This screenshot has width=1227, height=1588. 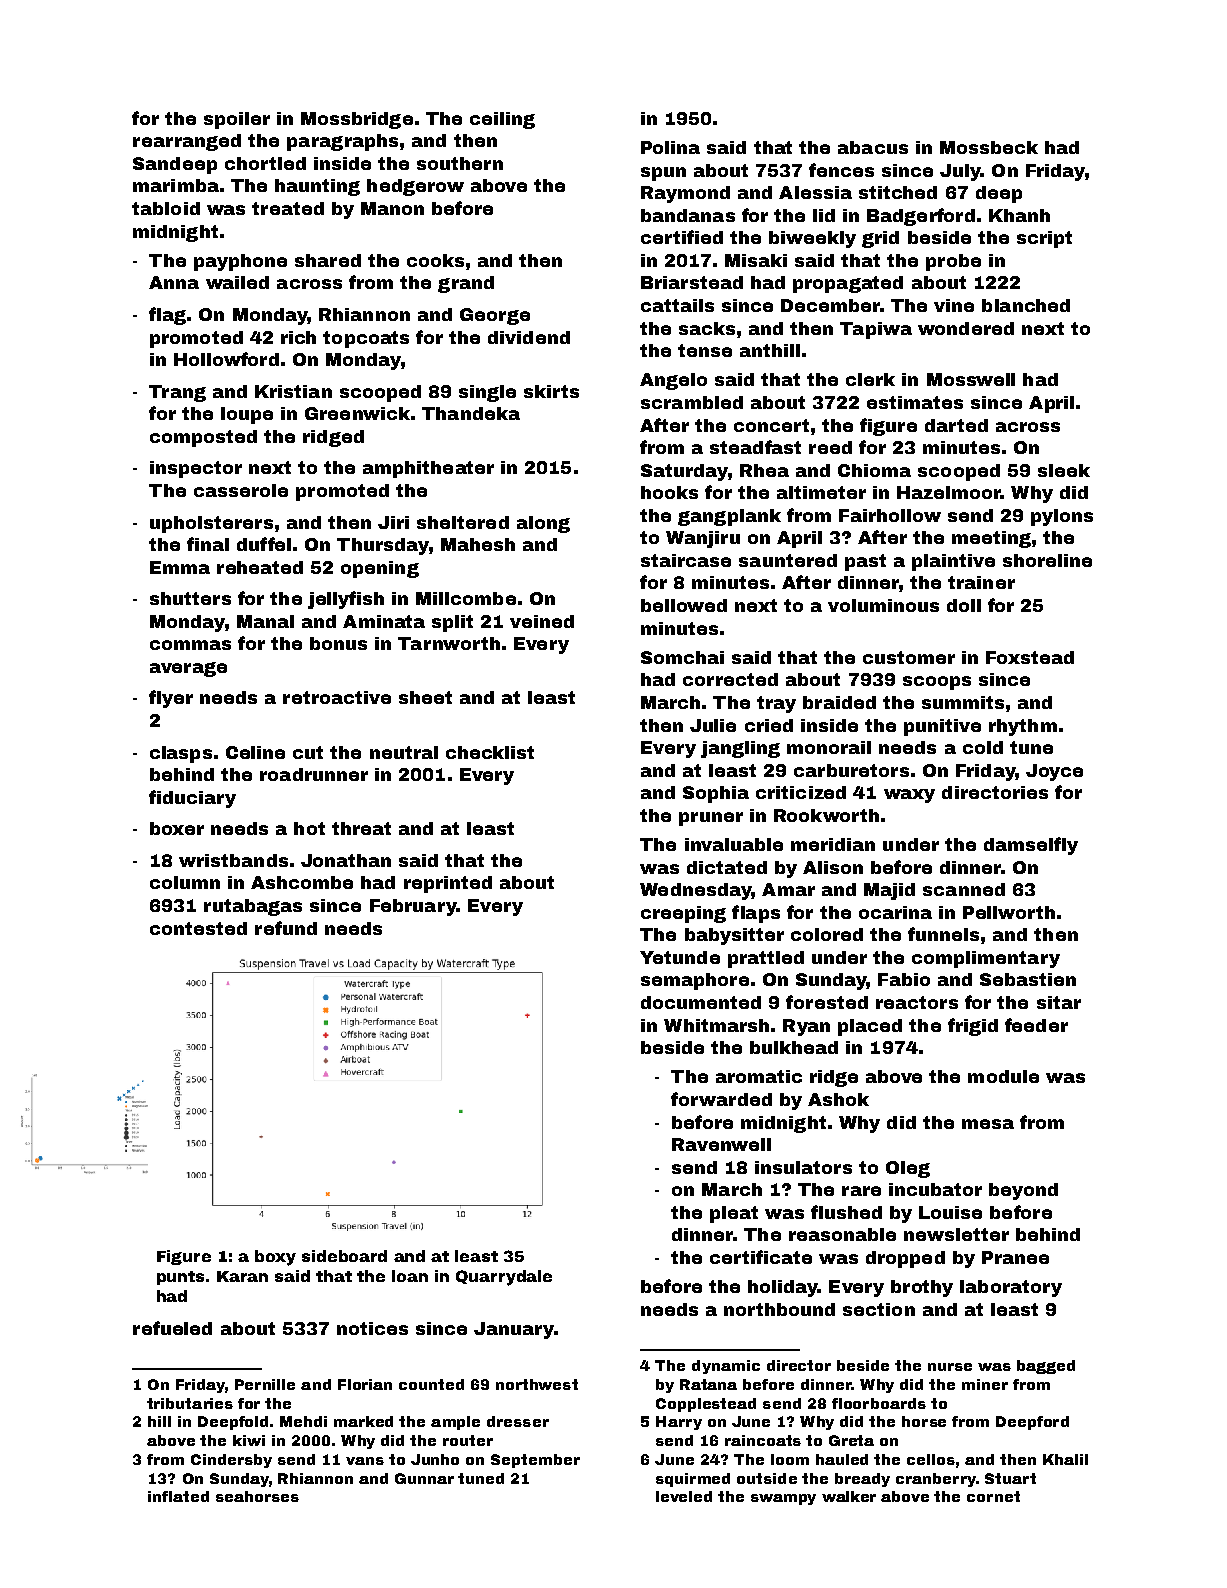 I want to click on leveled, so click(x=684, y=1496).
